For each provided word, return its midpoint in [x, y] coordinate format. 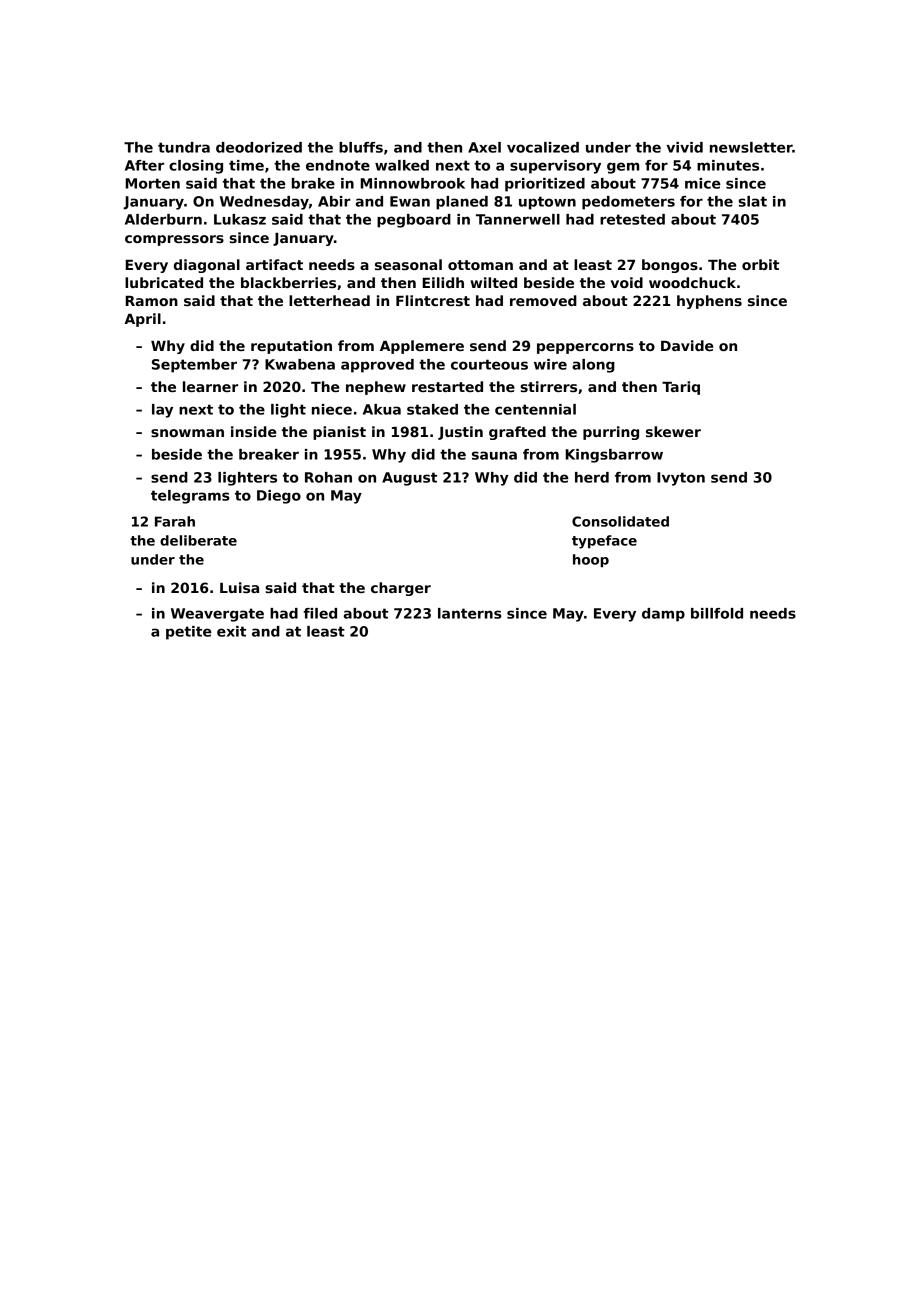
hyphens [709, 302]
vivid [685, 147]
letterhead [329, 300]
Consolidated [620, 521]
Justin [460, 433]
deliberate [198, 540]
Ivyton [681, 479]
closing [196, 167]
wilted [493, 282]
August [409, 479]
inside [253, 431]
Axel [484, 147]
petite [189, 633]
